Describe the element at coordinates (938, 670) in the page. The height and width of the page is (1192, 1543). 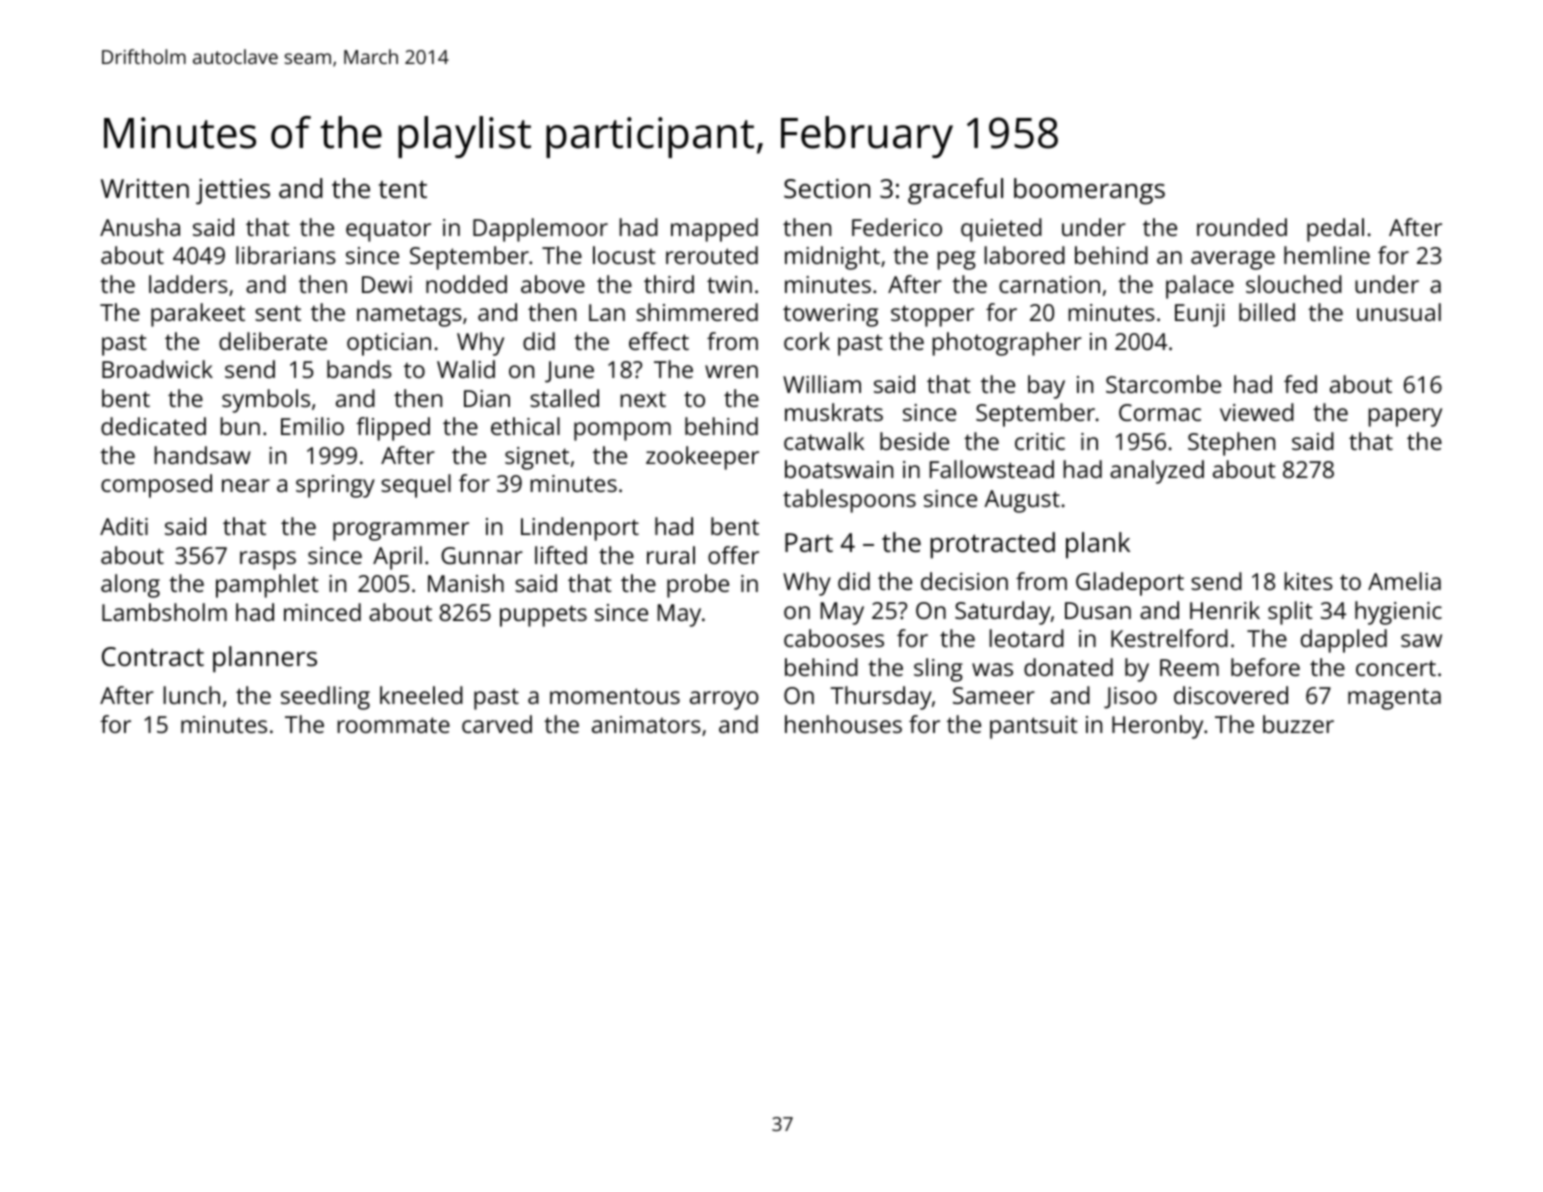
I see `sling` at that location.
